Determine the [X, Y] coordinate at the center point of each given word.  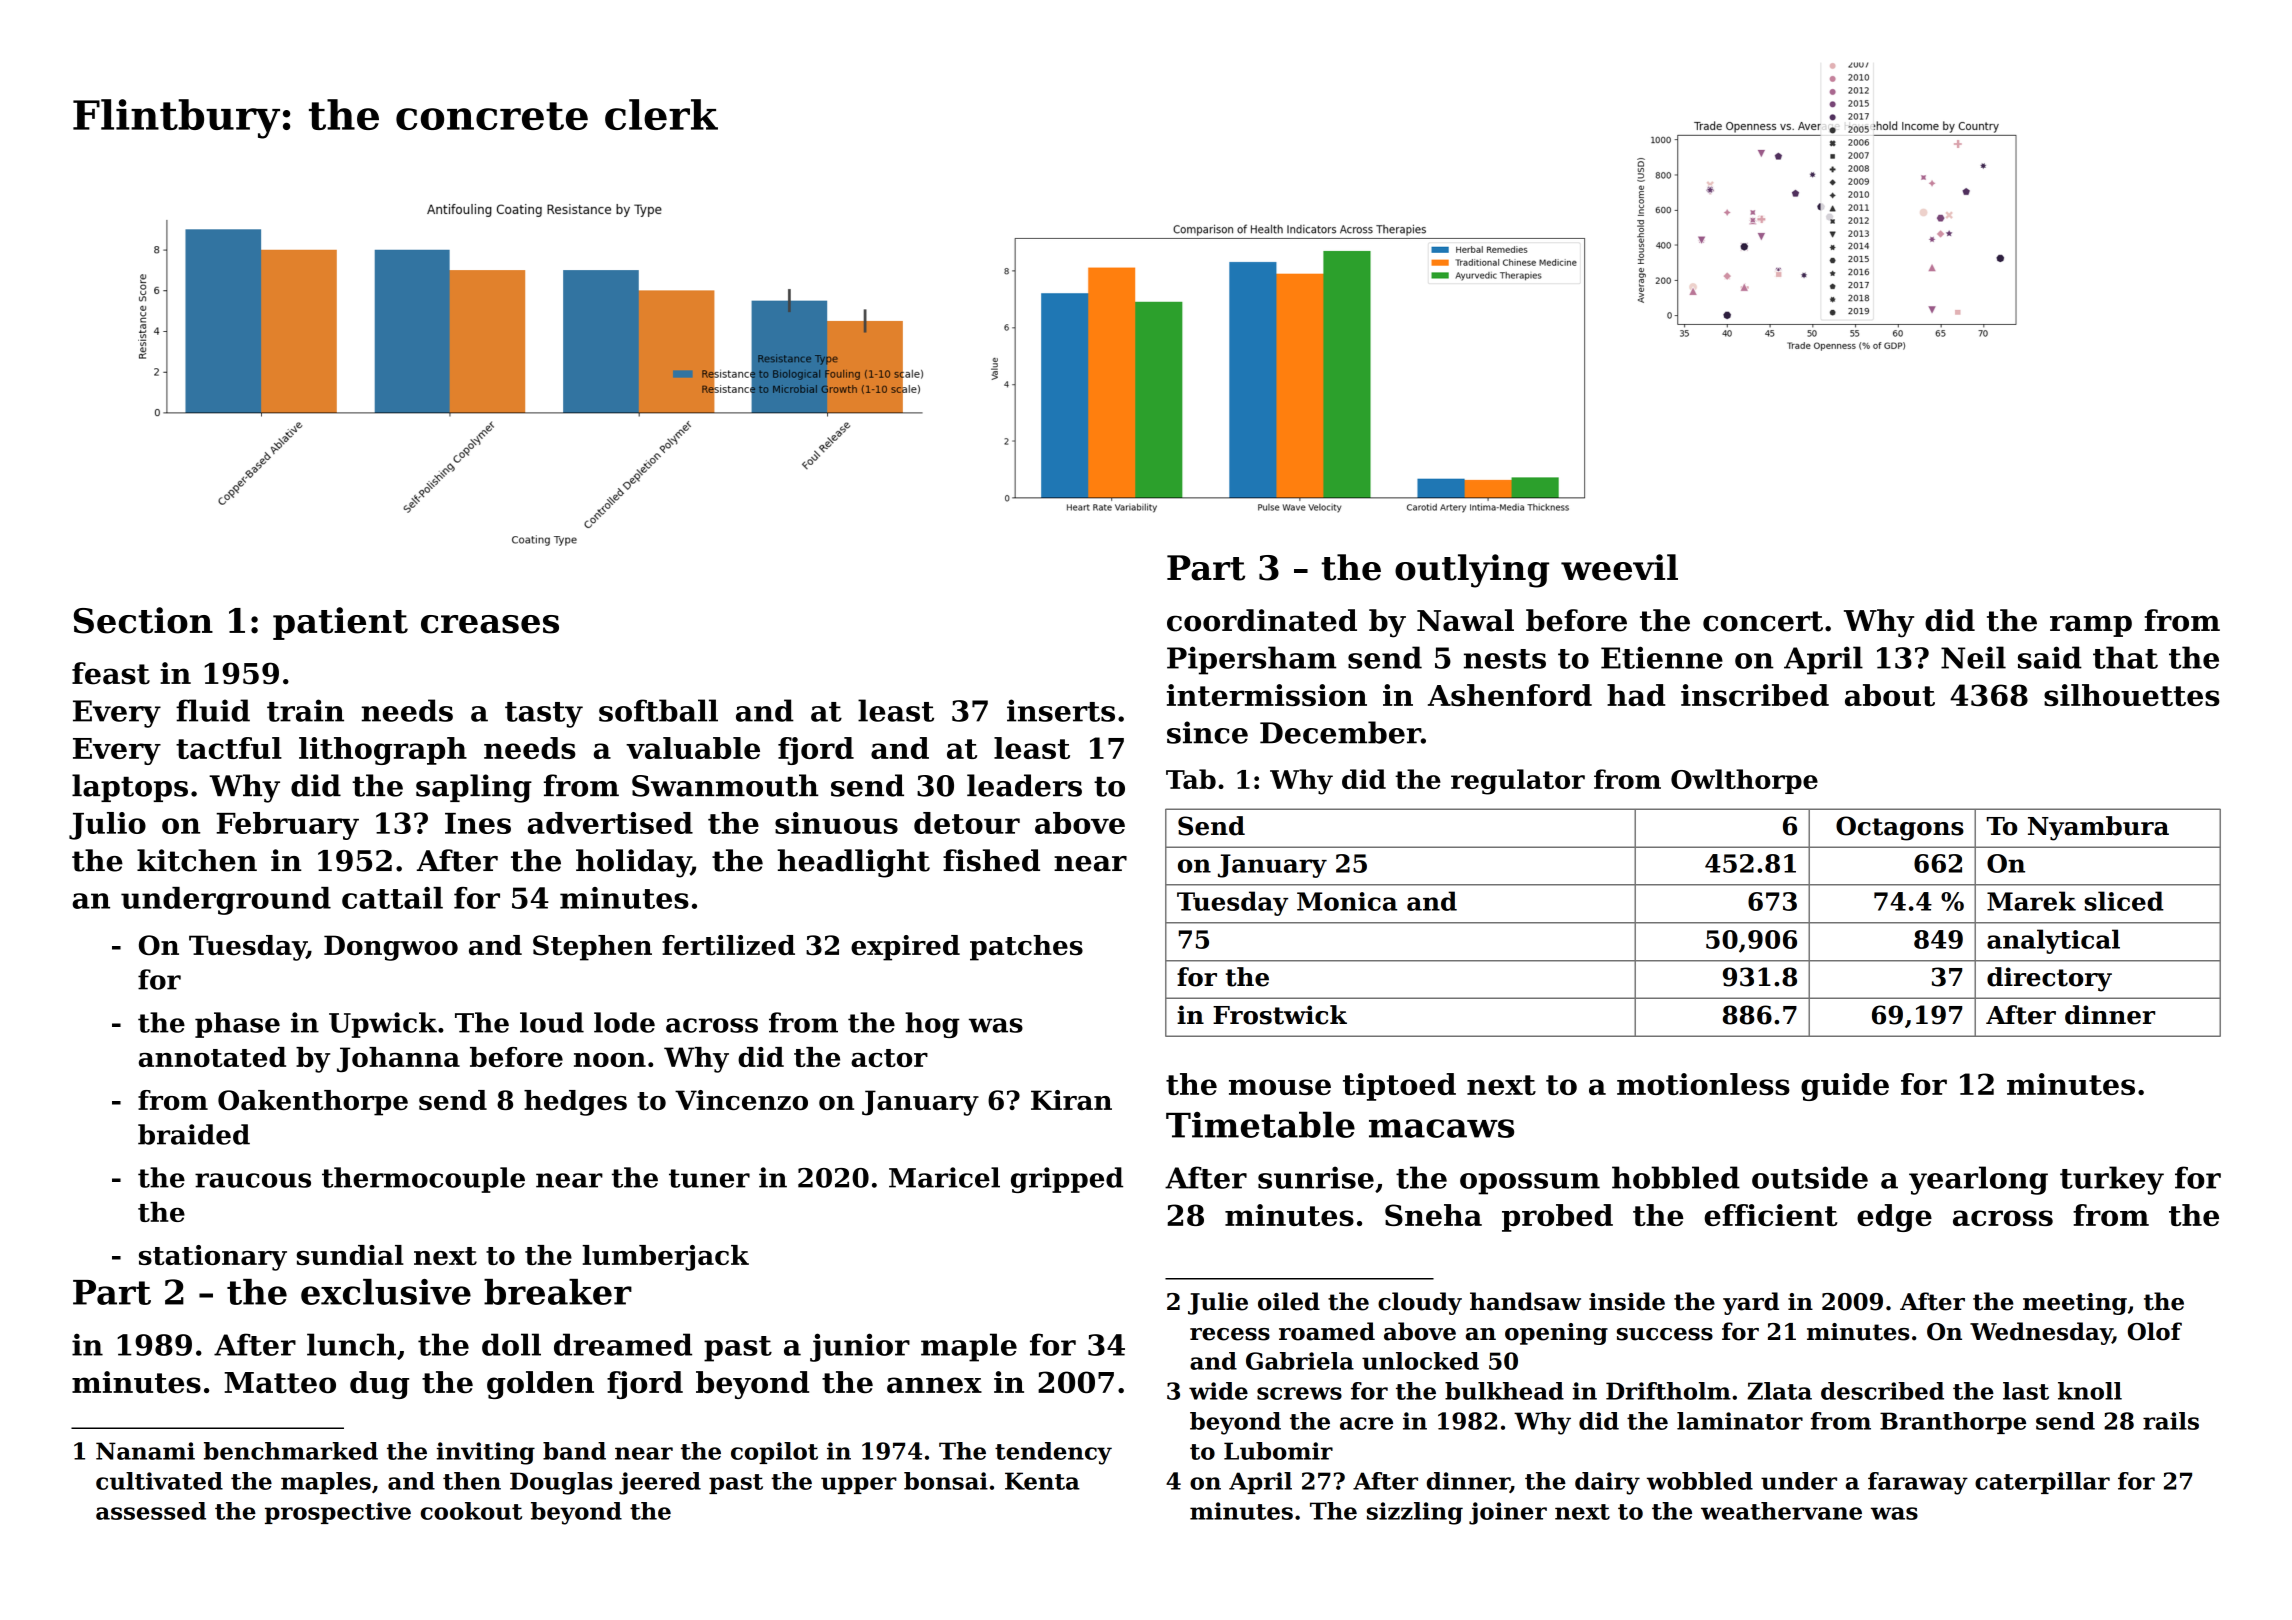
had [1636, 695]
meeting [2075, 1304]
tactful [229, 748]
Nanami [145, 1451]
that [2125, 657]
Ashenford [1510, 695]
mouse [1280, 1087]
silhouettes [2132, 695]
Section [143, 620]
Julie [1218, 1303]
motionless [1703, 1084]
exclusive [386, 1292]
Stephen [592, 948]
